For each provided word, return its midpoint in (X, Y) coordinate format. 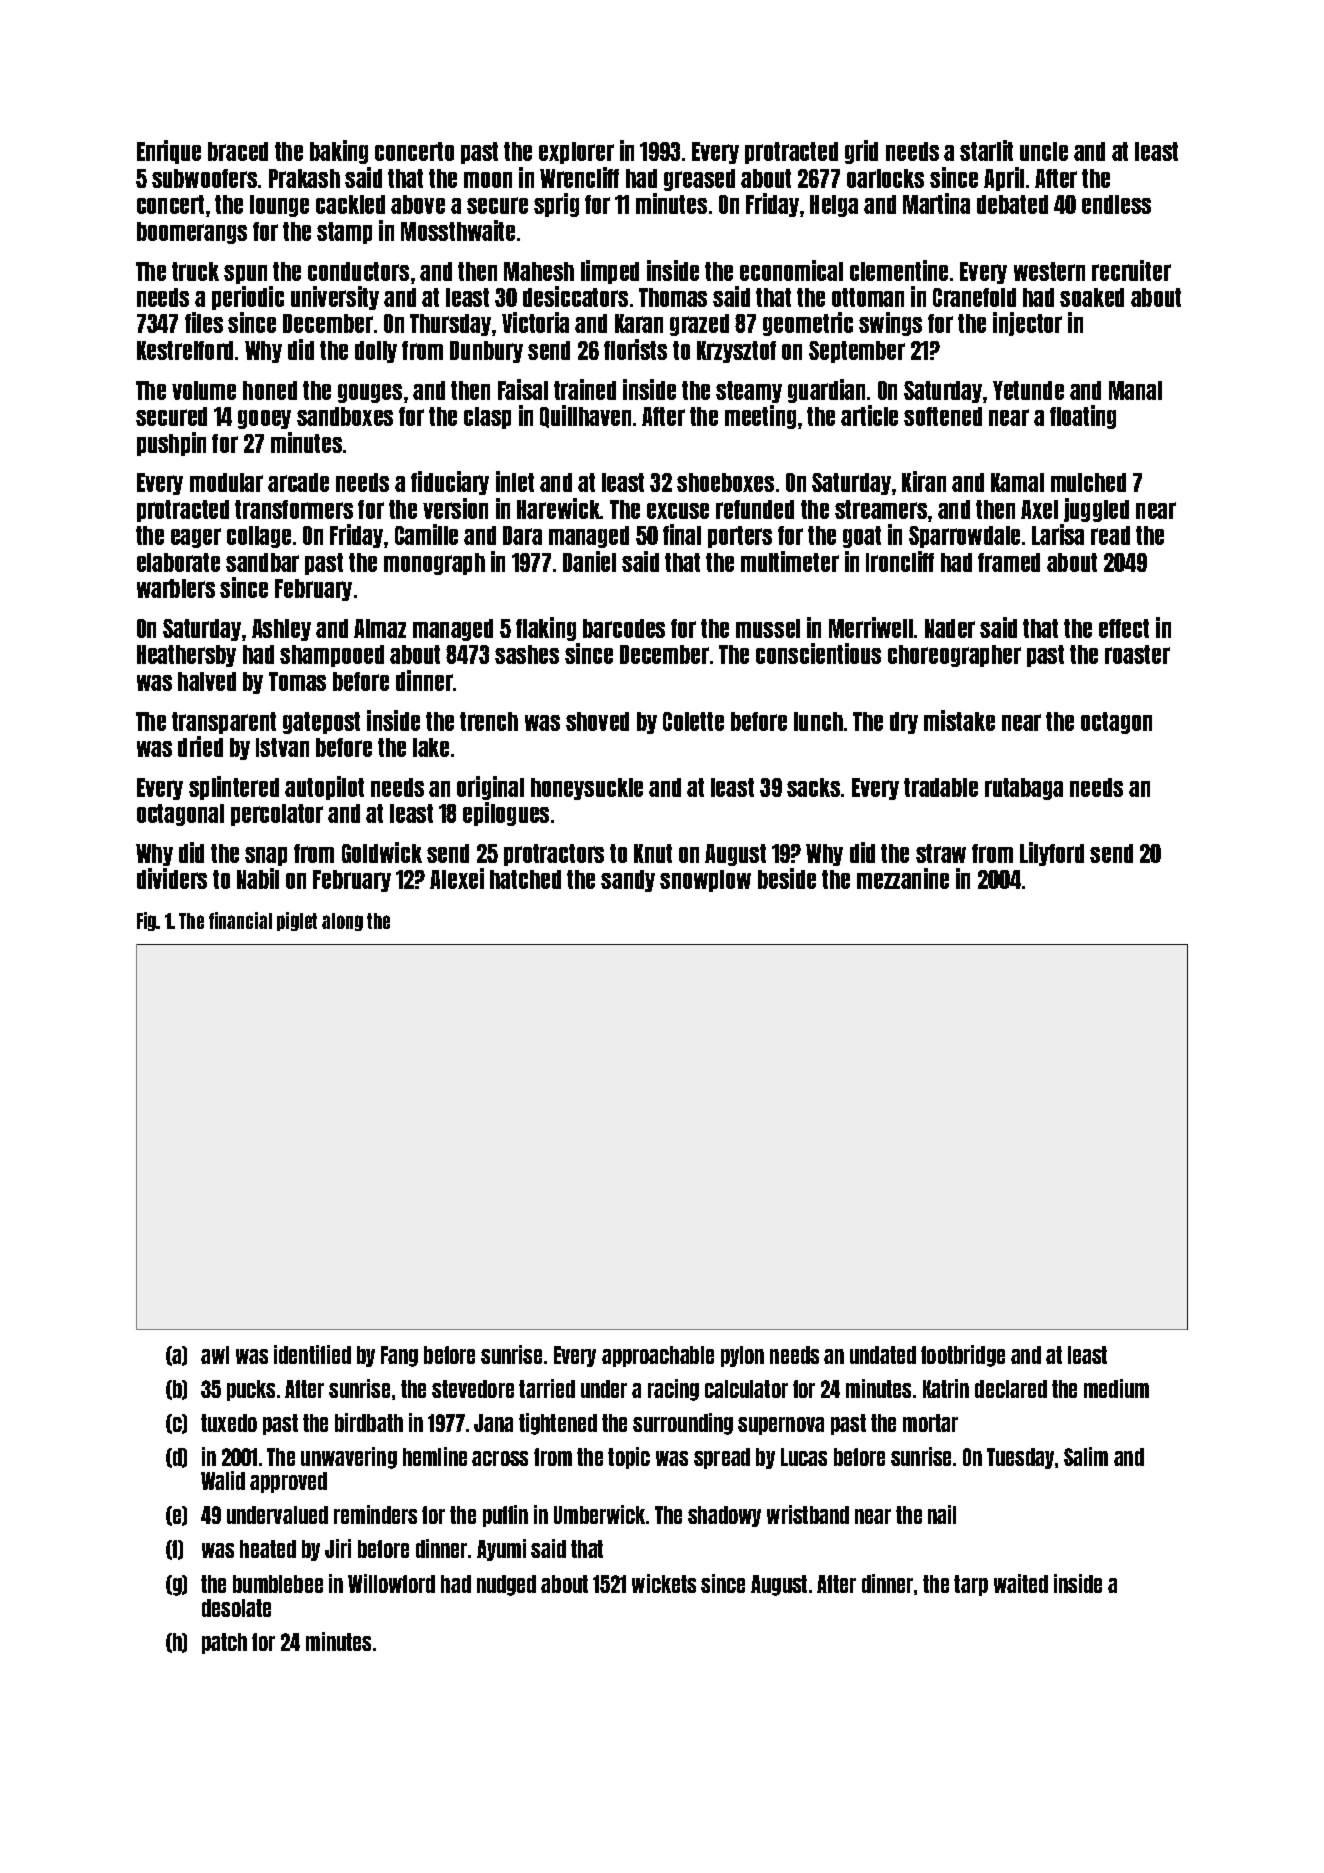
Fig (147, 921)
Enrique (169, 152)
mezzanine (903, 878)
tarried (547, 1388)
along (342, 922)
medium (1116, 1388)
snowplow (705, 881)
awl (215, 1355)
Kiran (924, 481)
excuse (678, 511)
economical (791, 270)
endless (1116, 204)
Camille (426, 534)
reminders (375, 1514)
